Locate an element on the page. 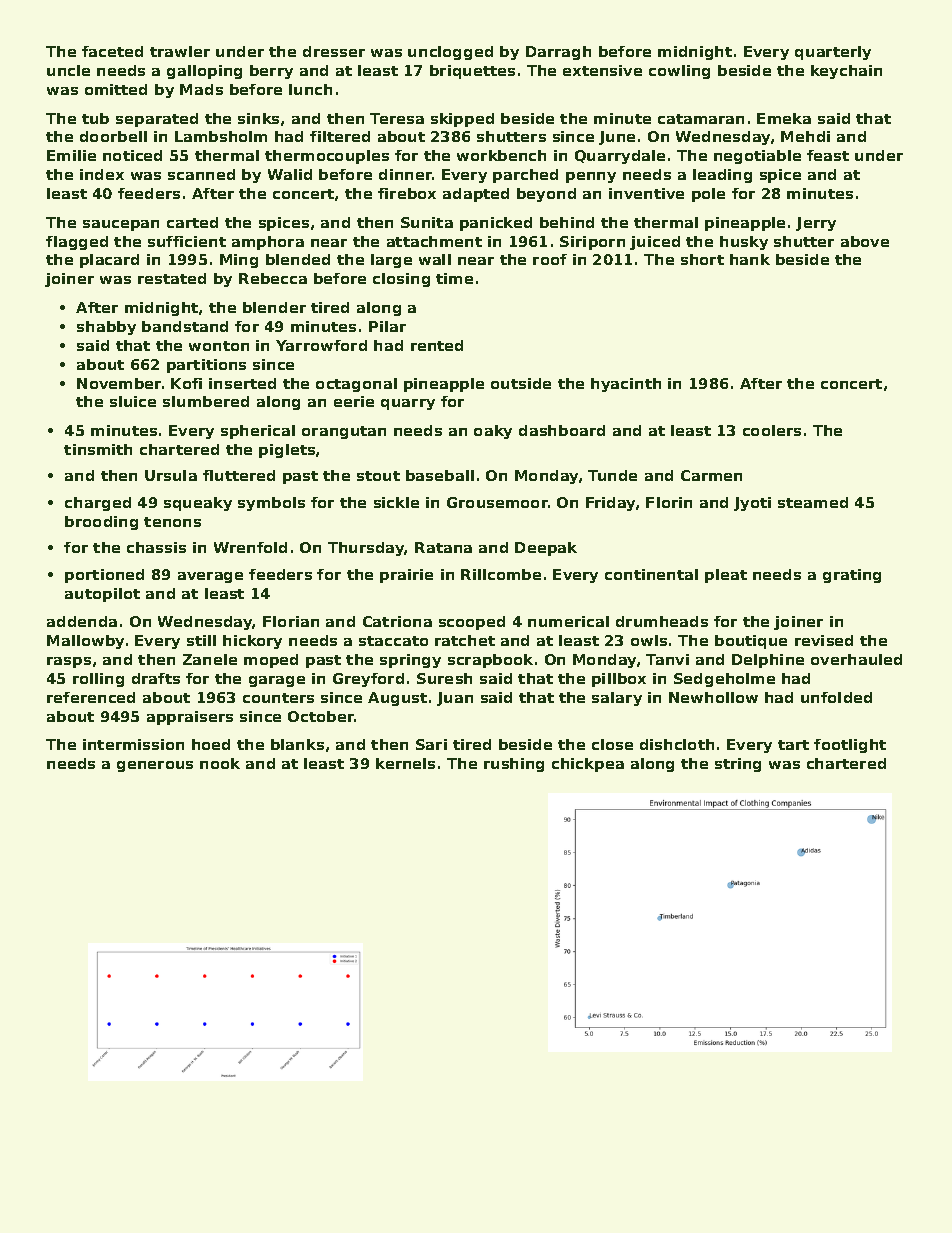  workbench is located at coordinates (501, 155).
